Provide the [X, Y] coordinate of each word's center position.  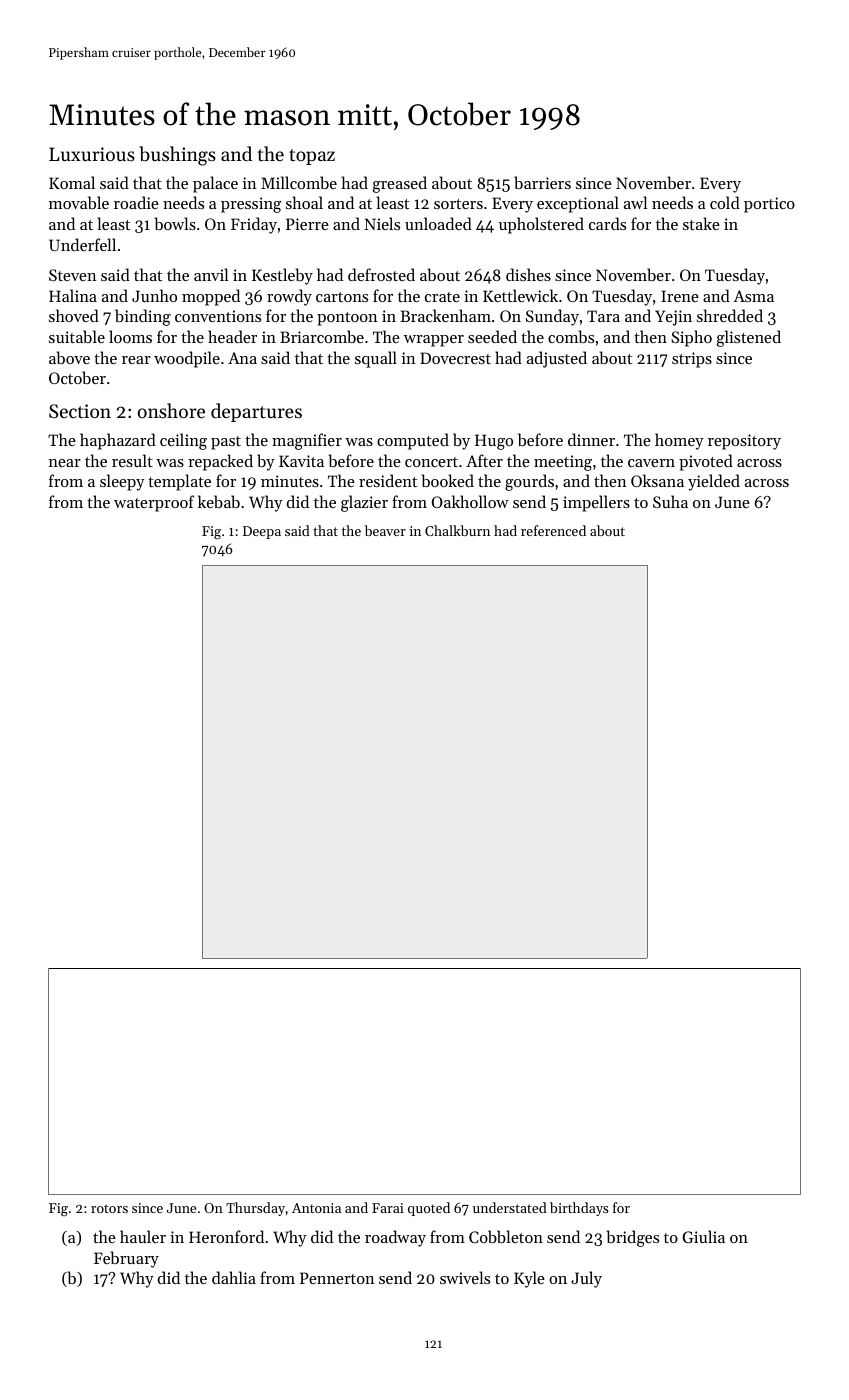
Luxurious [92, 154]
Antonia [316, 1208]
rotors [109, 1208]
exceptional [578, 204]
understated [510, 1207]
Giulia [703, 1236]
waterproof [154, 503]
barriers [542, 182]
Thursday [255, 1209]
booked [448, 480]
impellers [596, 503]
